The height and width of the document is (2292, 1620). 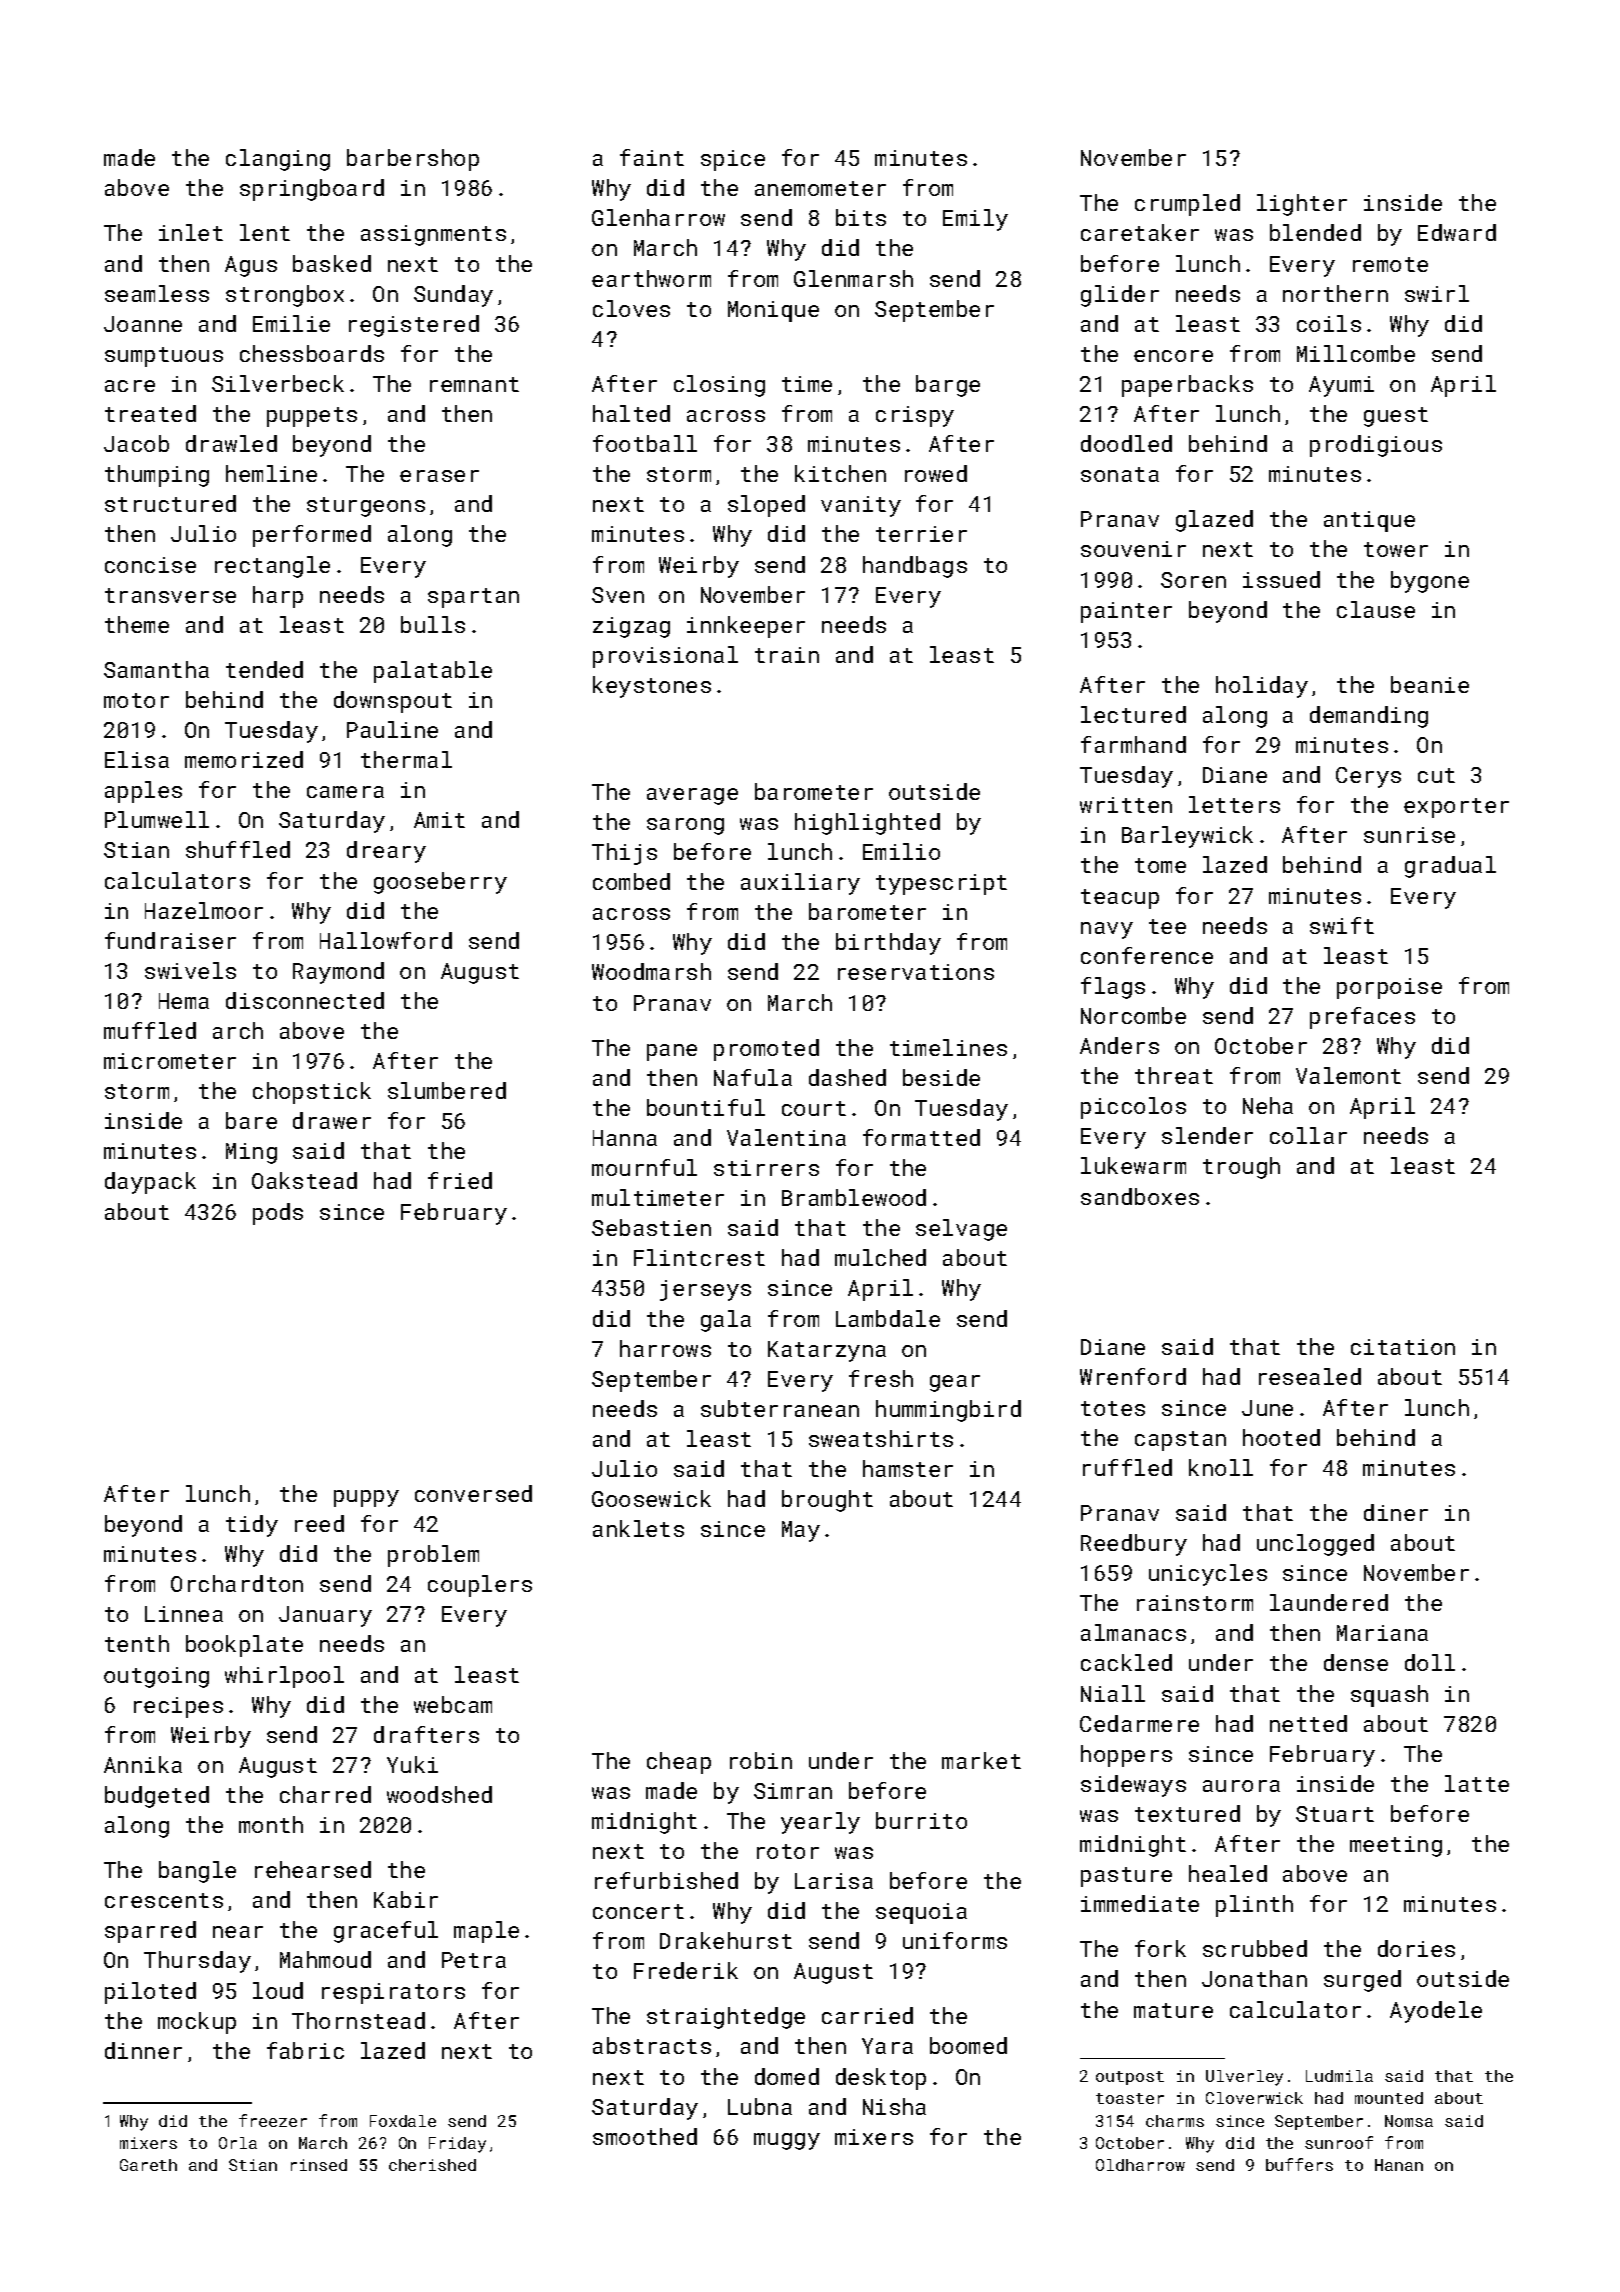 I want to click on disconnected, so click(x=305, y=1000).
